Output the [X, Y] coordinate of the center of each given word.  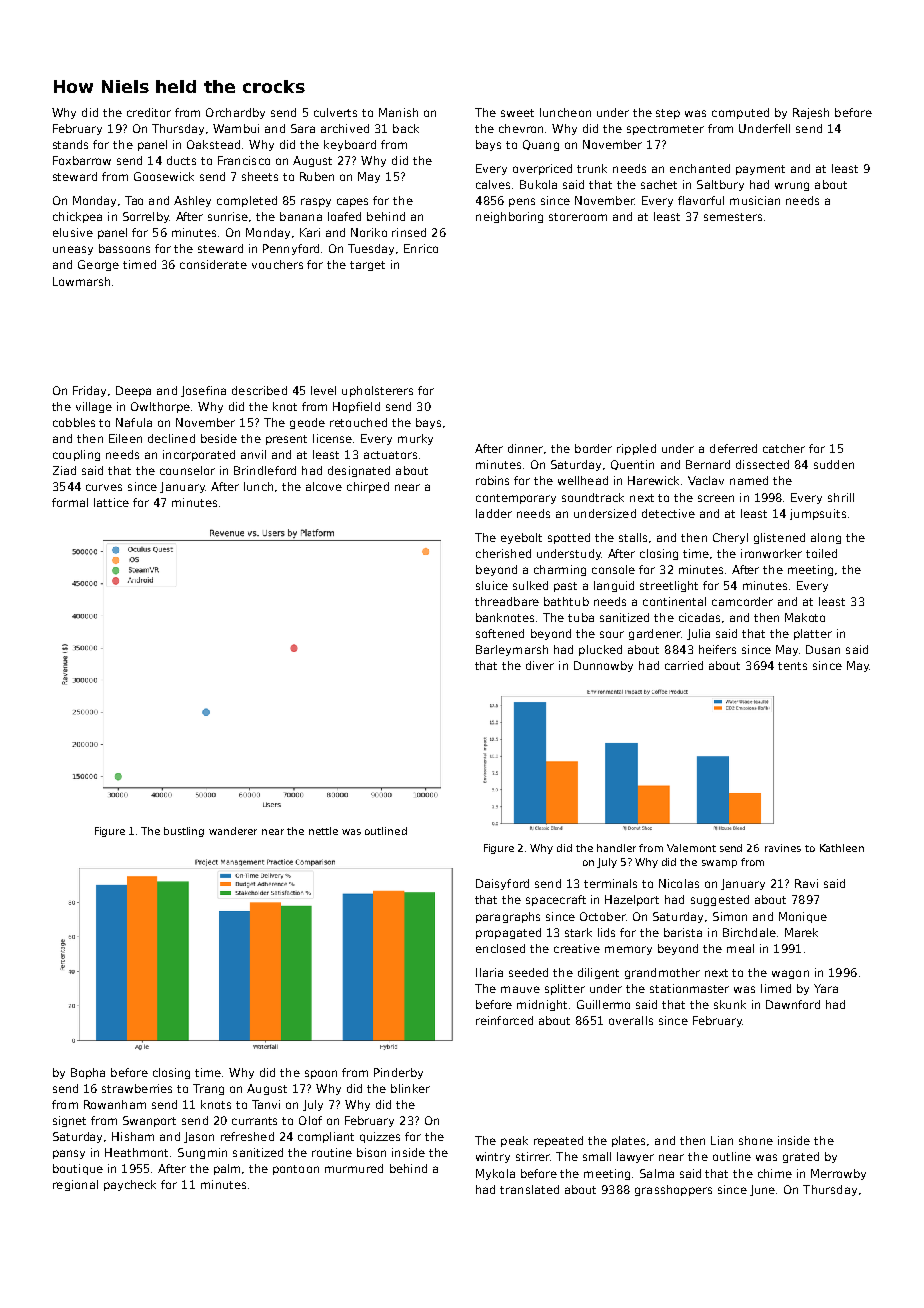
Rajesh [811, 113]
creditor [149, 112]
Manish [398, 112]
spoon [321, 1074]
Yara [826, 988]
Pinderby [398, 1073]
